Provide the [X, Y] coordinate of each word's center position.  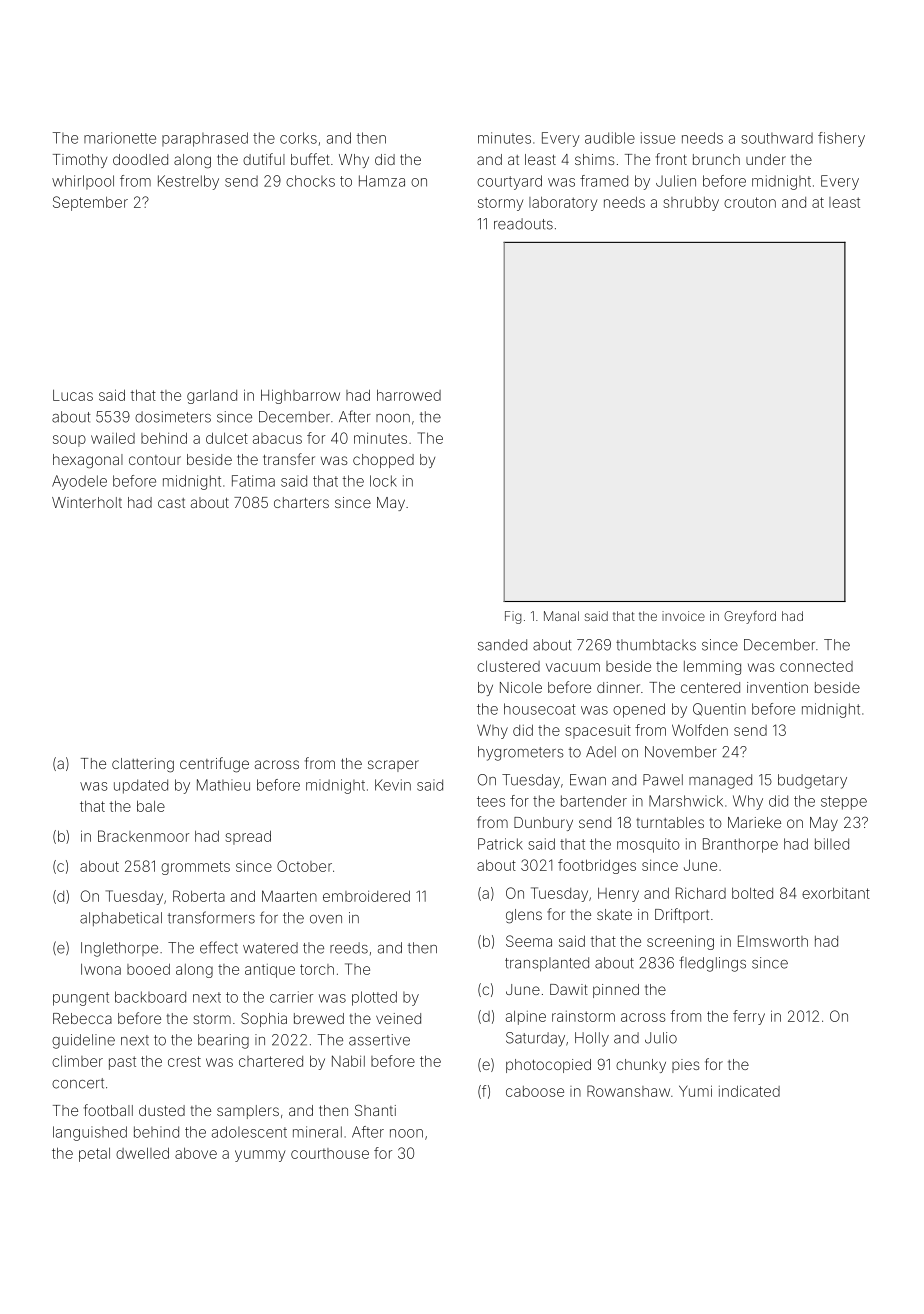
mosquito [648, 845]
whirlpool [83, 182]
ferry [749, 1017]
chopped [383, 461]
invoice [683, 616]
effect [219, 947]
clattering [143, 765]
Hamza [382, 181]
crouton [750, 202]
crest [184, 1061]
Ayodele [79, 482]
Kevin [393, 785]
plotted [374, 998]
